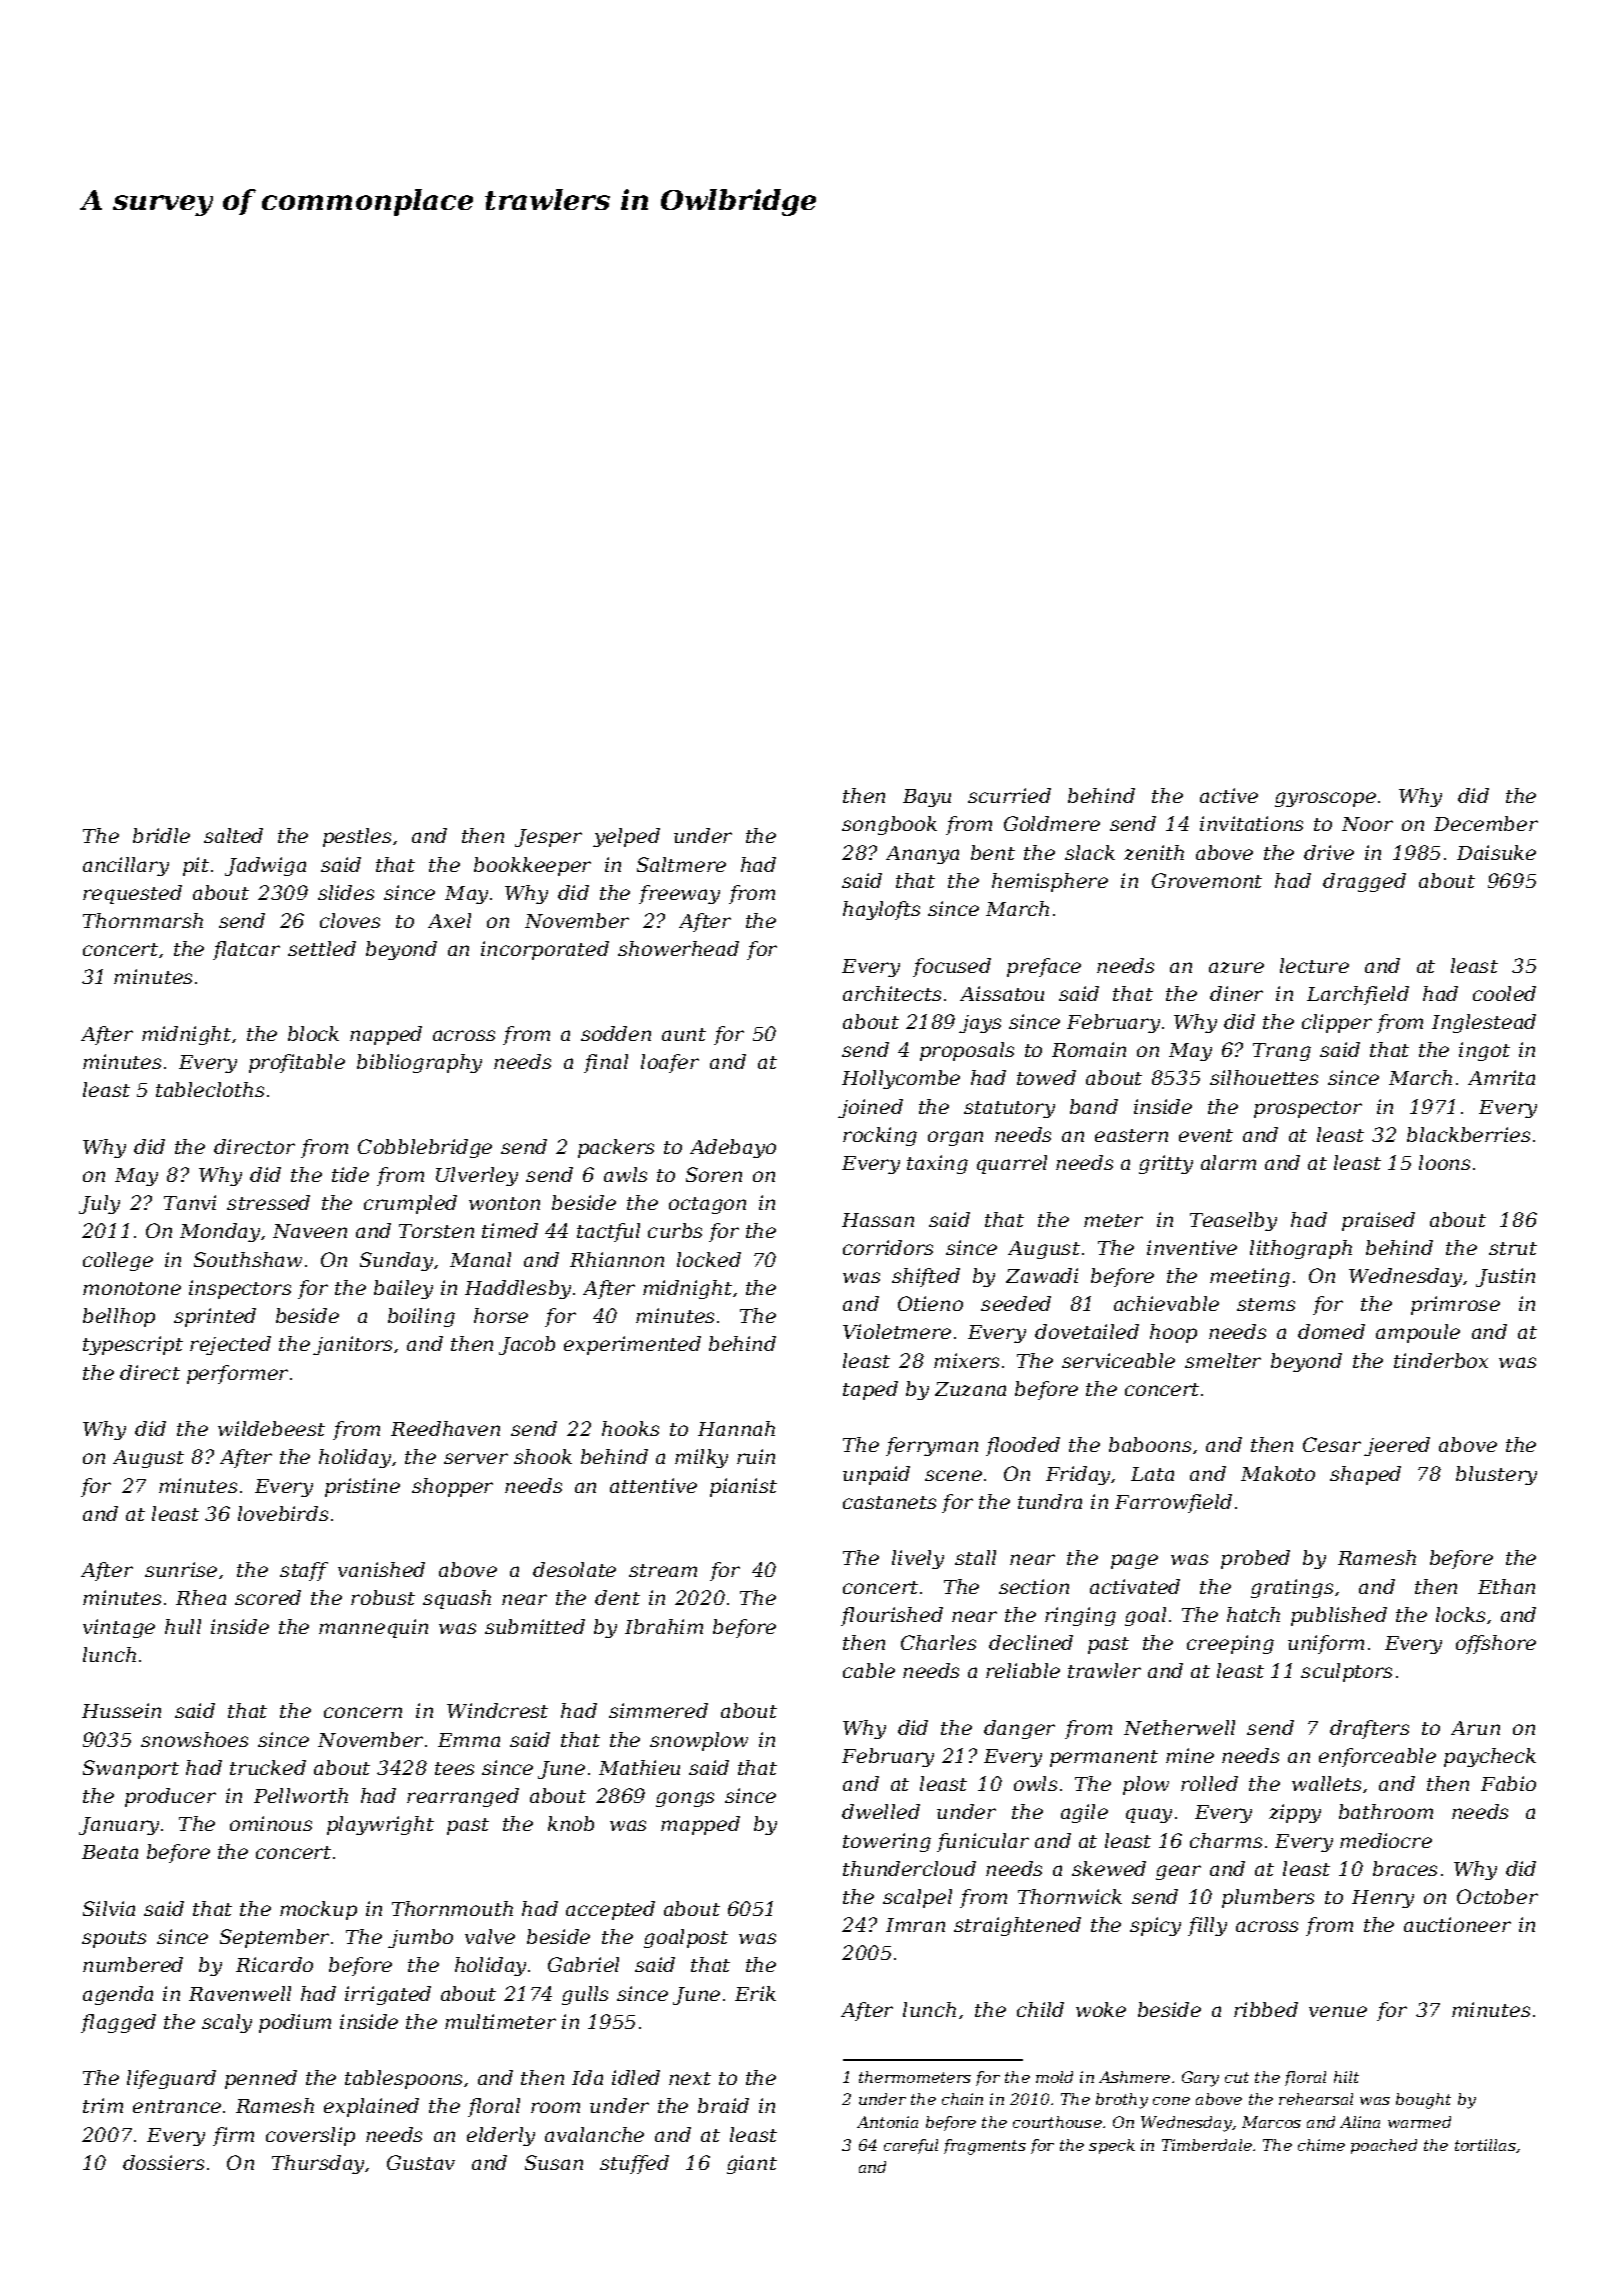 The image size is (1620, 2292). I want to click on taxing, so click(937, 1164).
